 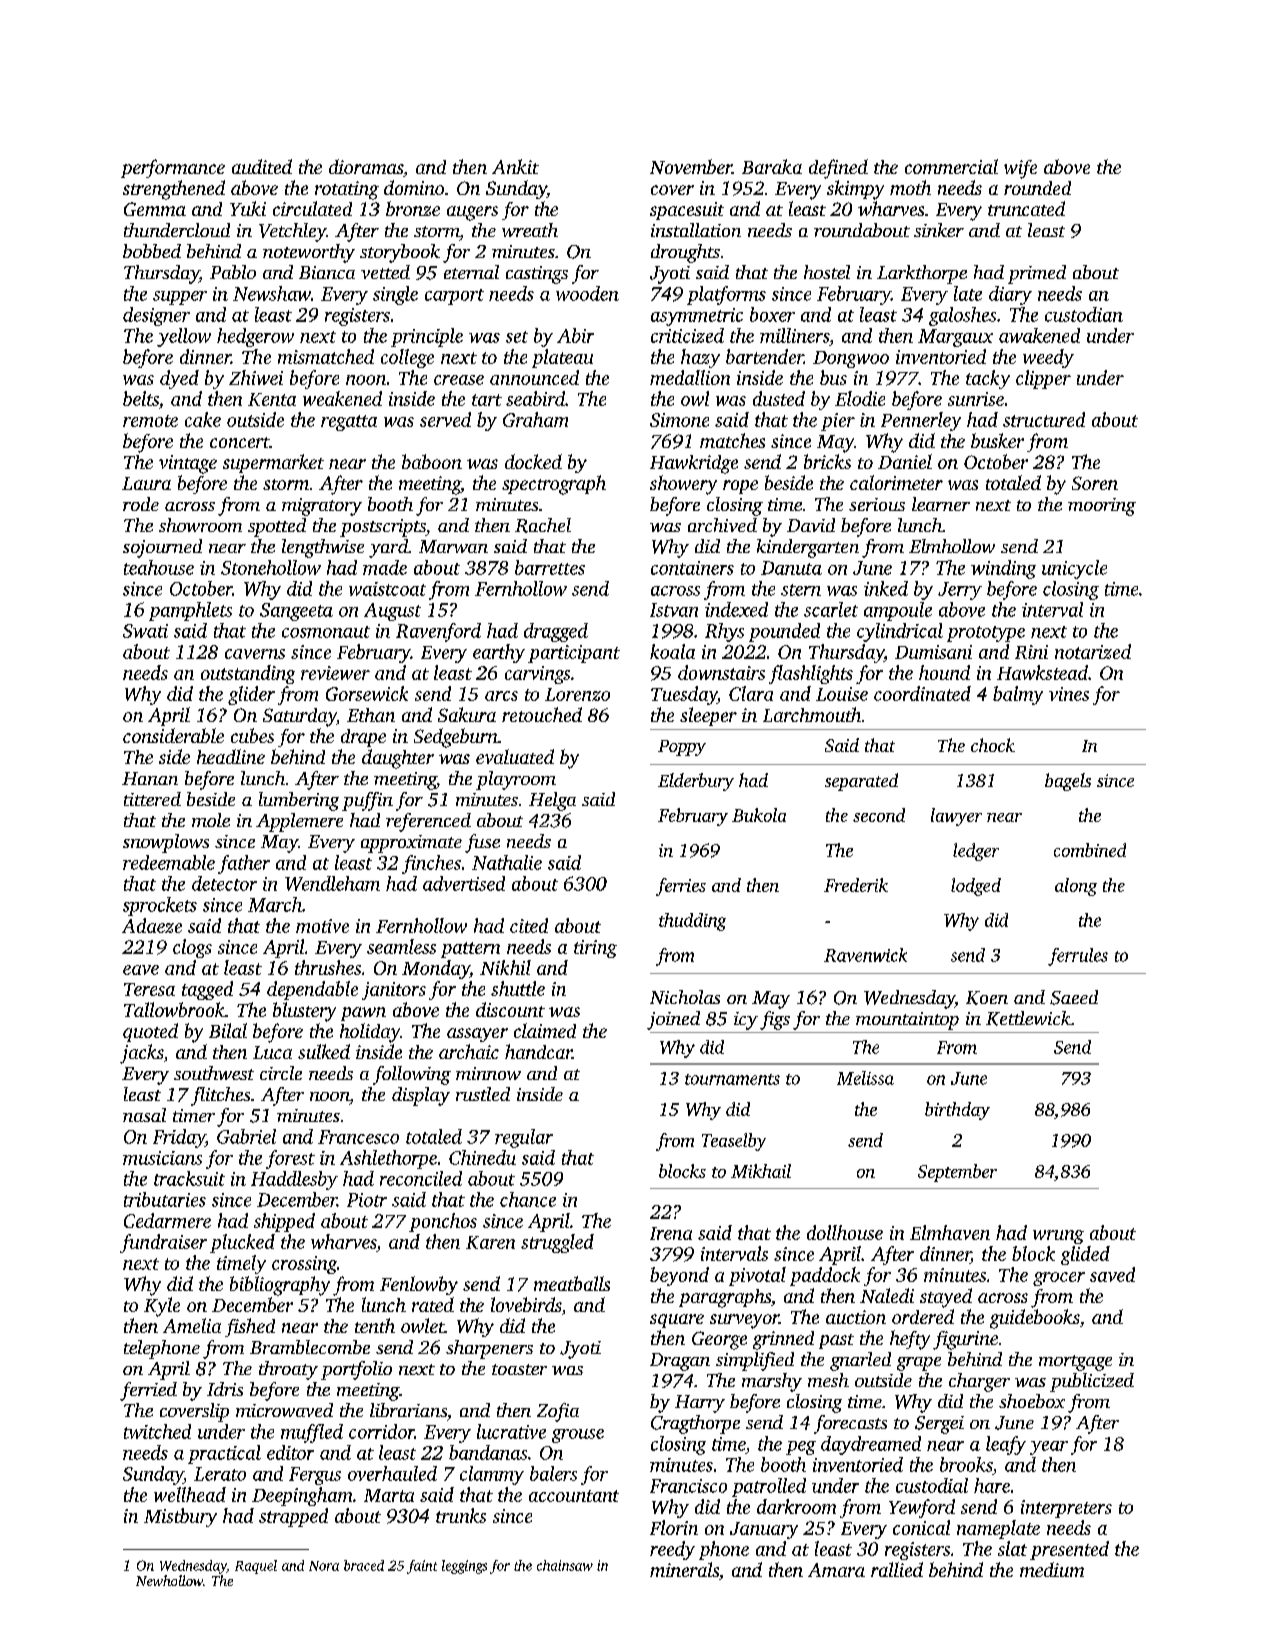 I want to click on southwest, so click(x=214, y=1073).
